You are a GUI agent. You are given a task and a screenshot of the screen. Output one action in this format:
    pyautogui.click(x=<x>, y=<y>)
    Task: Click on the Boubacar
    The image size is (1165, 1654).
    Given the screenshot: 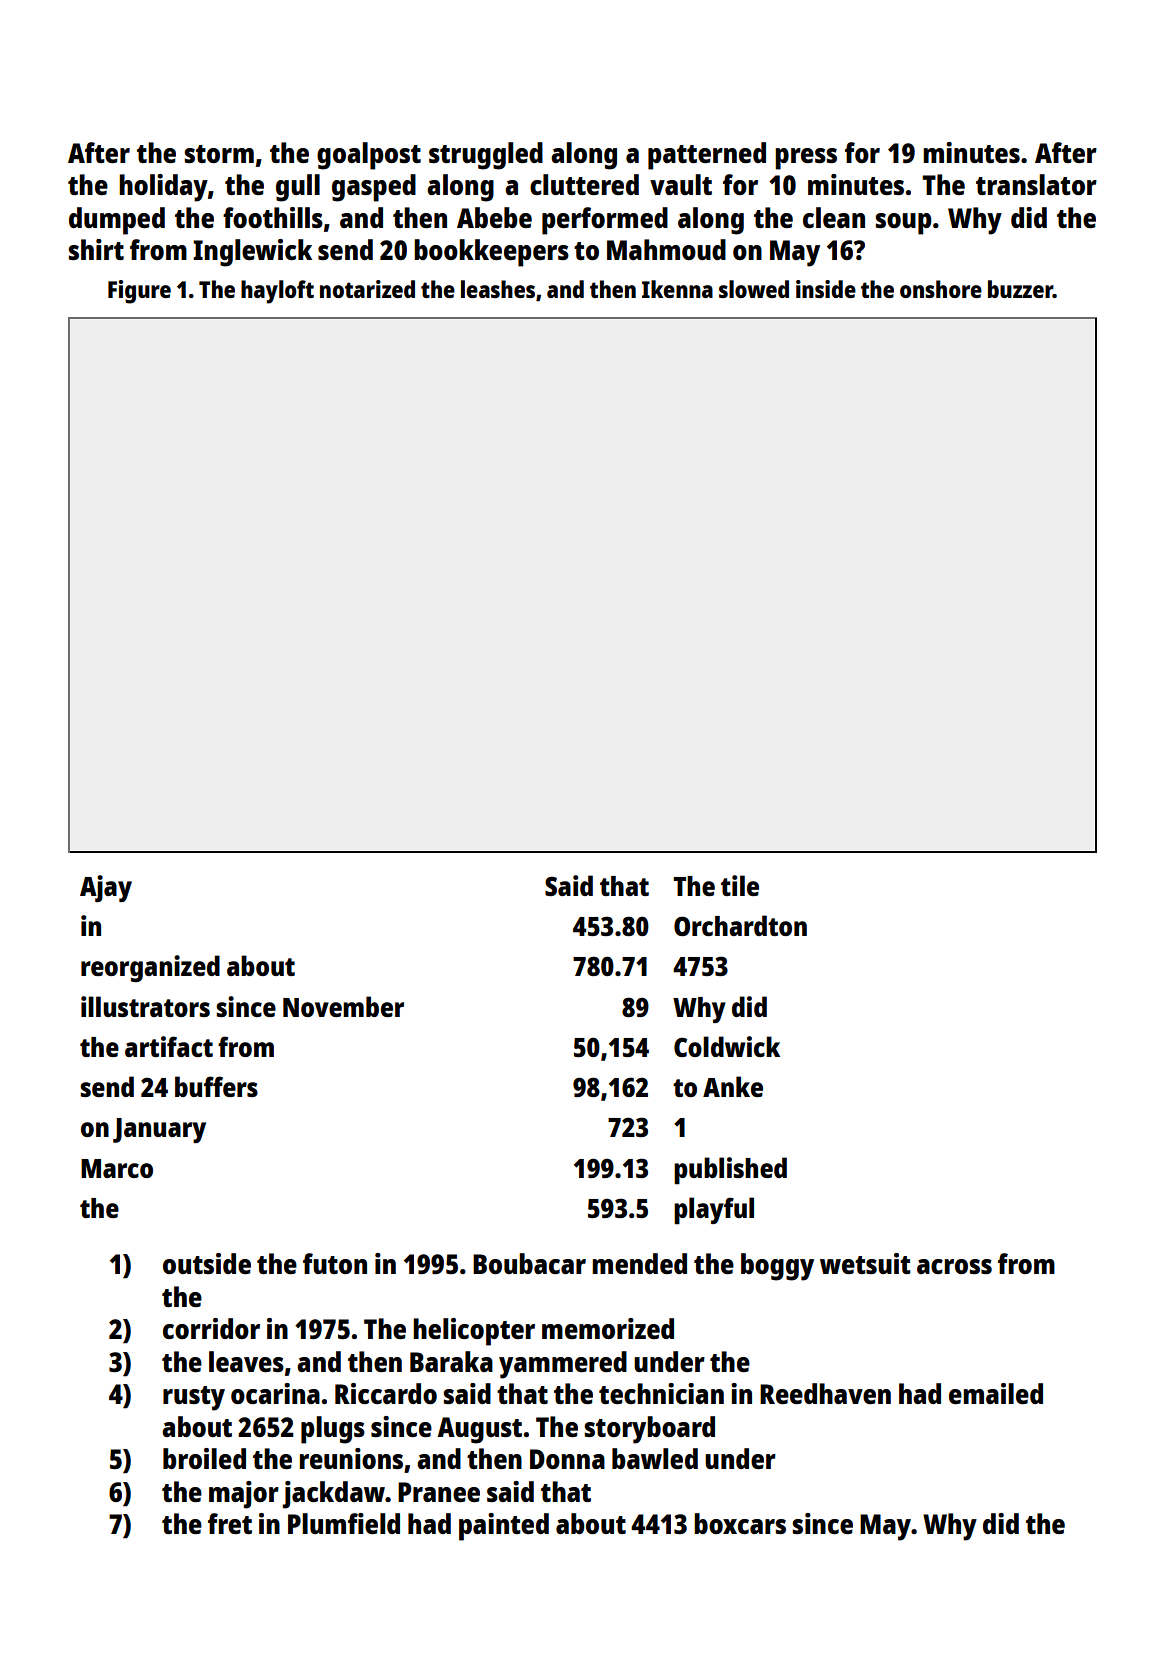 What is the action you would take?
    pyautogui.click(x=529, y=1263)
